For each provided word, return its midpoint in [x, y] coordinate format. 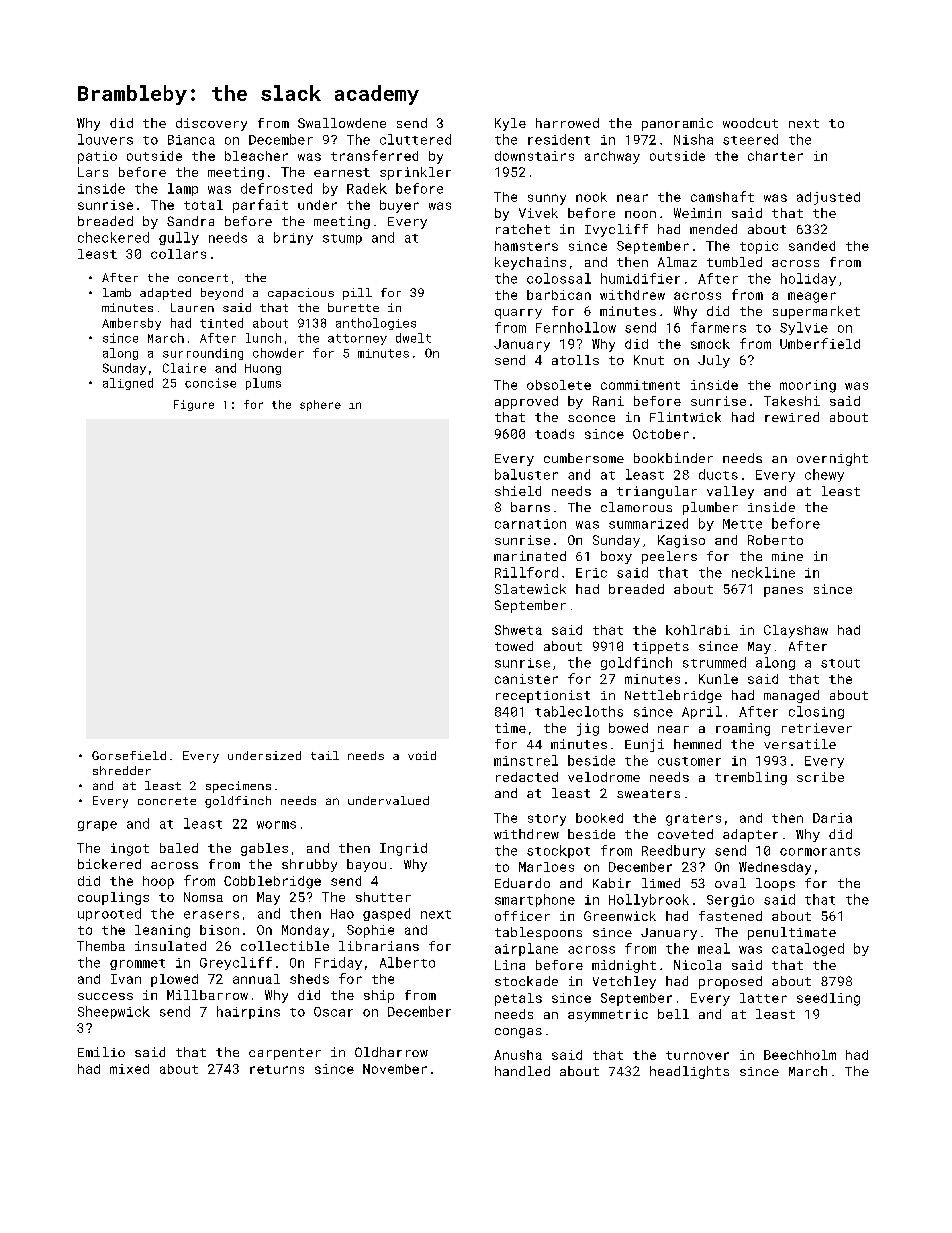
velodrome [604, 777]
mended [713, 229]
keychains [530, 263]
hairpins [248, 1012]
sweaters [648, 793]
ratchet [523, 229]
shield [518, 491]
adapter [750, 835]
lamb [117, 292]
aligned [128, 384]
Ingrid [403, 849]
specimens [238, 787]
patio [97, 157]
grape [97, 826]
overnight [832, 459]
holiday [808, 279]
